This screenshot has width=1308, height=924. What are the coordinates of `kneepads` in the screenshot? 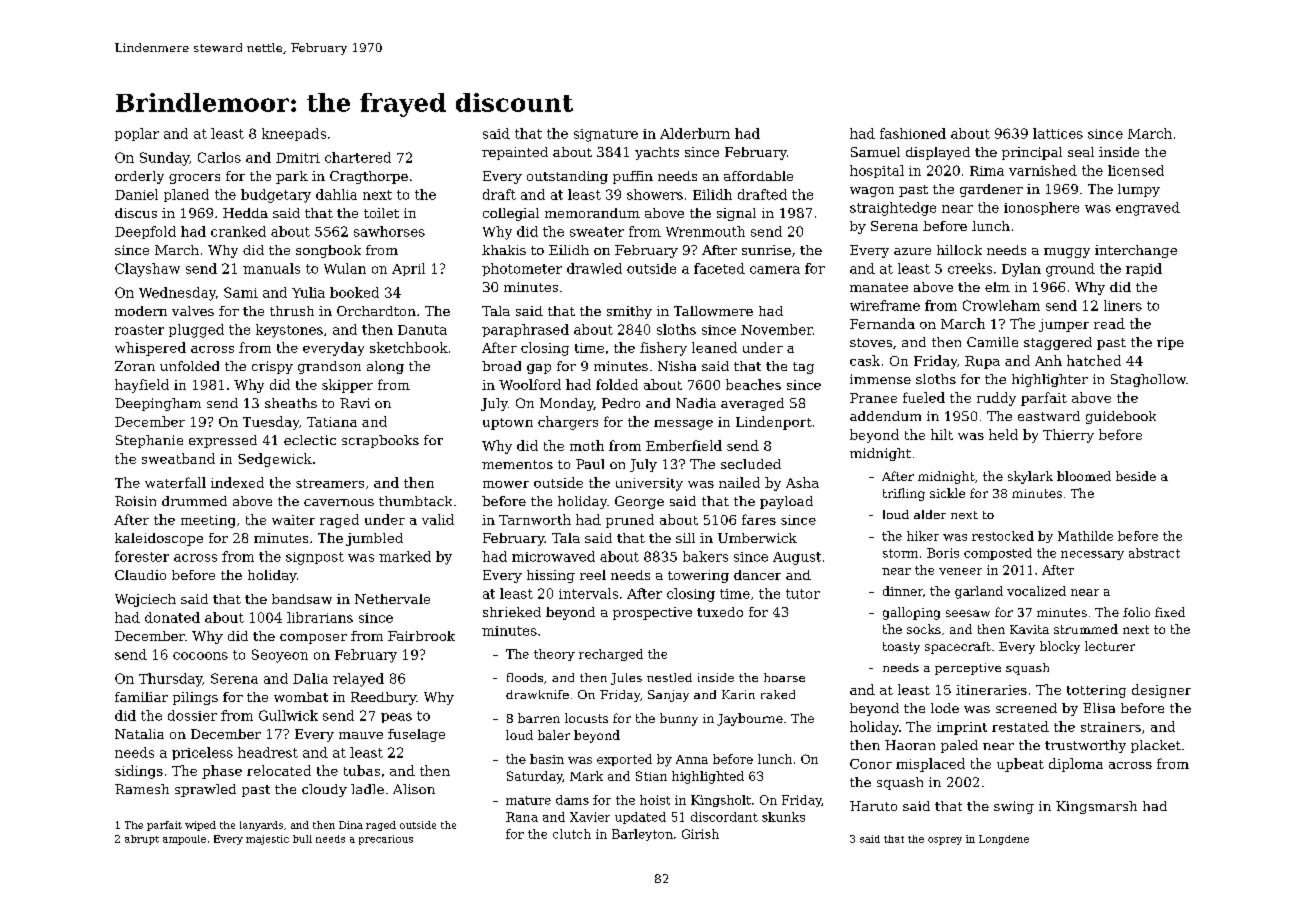 It's located at (294, 134).
